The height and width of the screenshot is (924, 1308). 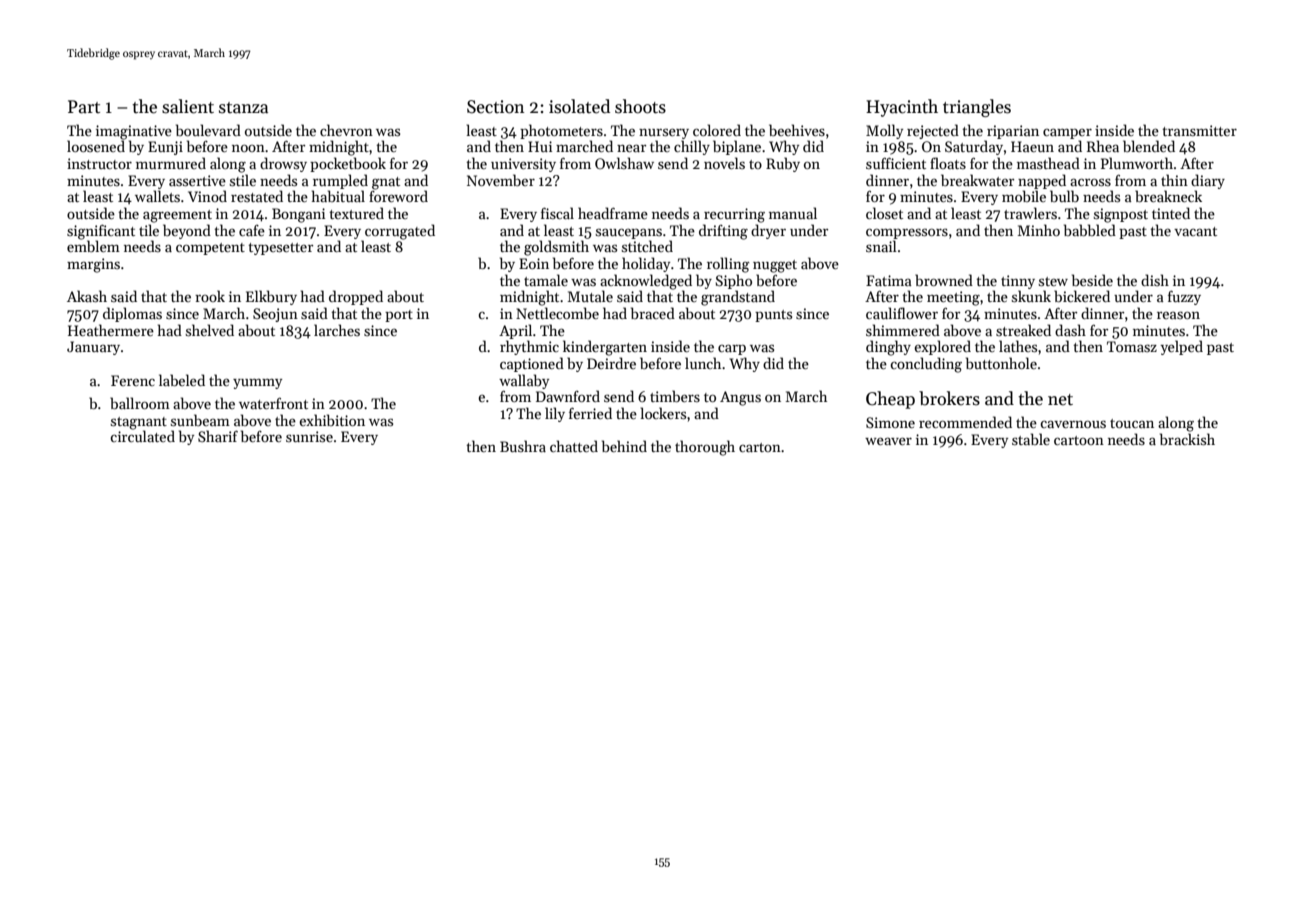 I want to click on thorough, so click(x=705, y=448).
